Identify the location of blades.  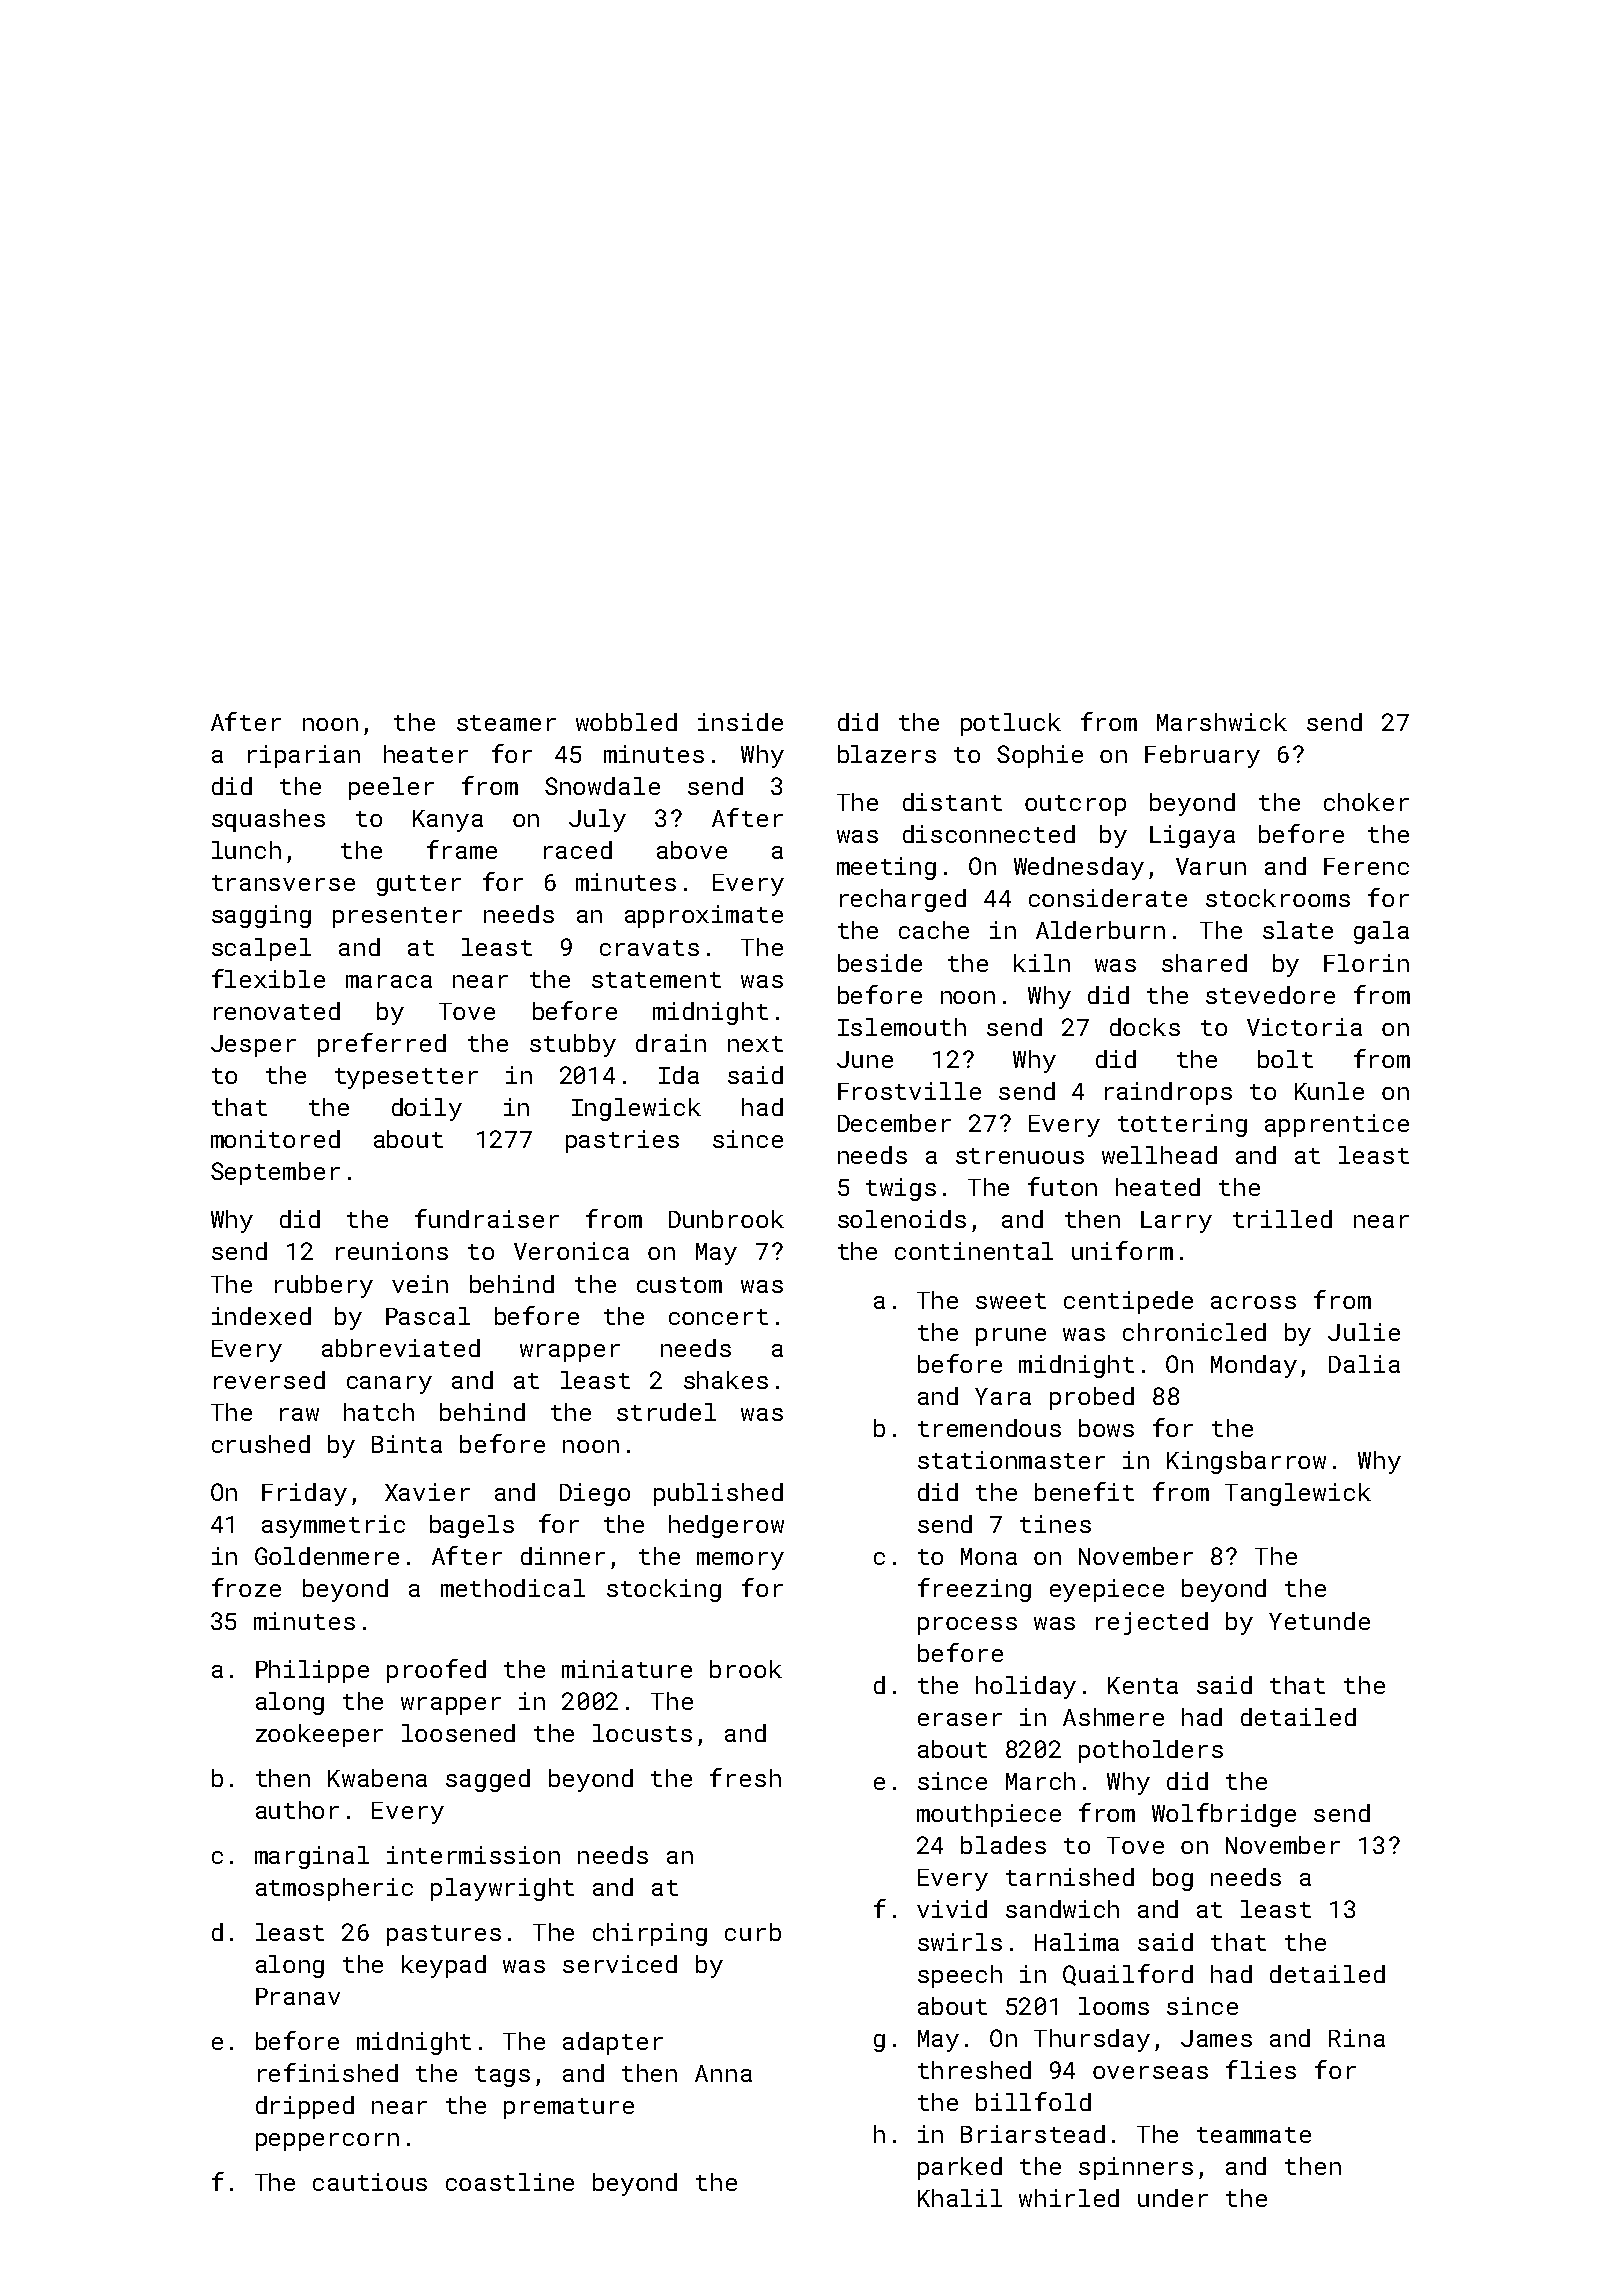
(1003, 1845).
